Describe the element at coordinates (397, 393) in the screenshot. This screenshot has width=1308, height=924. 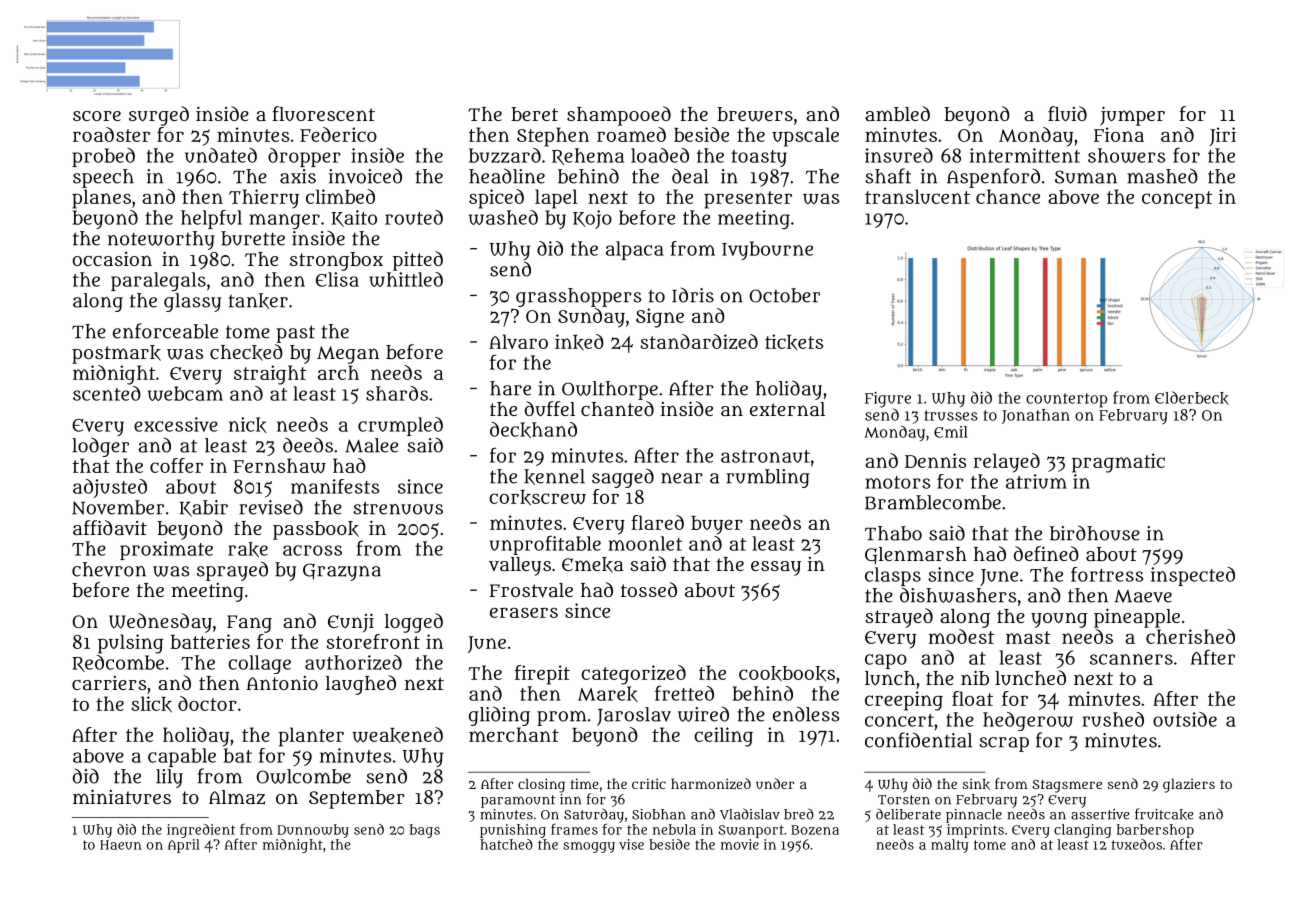
I see `shards` at that location.
